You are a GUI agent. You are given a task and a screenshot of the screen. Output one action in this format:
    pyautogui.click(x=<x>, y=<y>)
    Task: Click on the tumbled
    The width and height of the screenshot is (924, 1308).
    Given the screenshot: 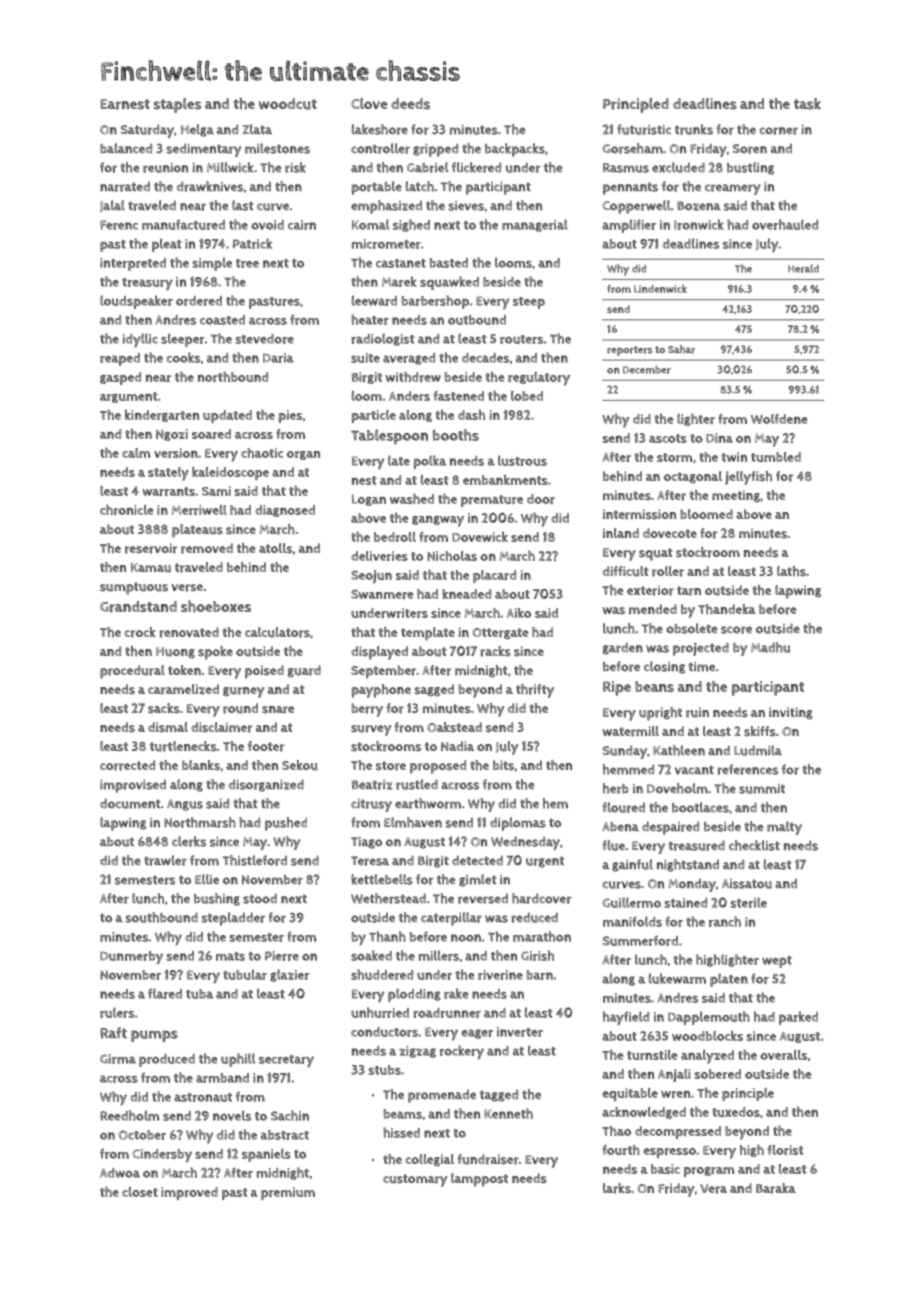 What is the action you would take?
    pyautogui.click(x=776, y=457)
